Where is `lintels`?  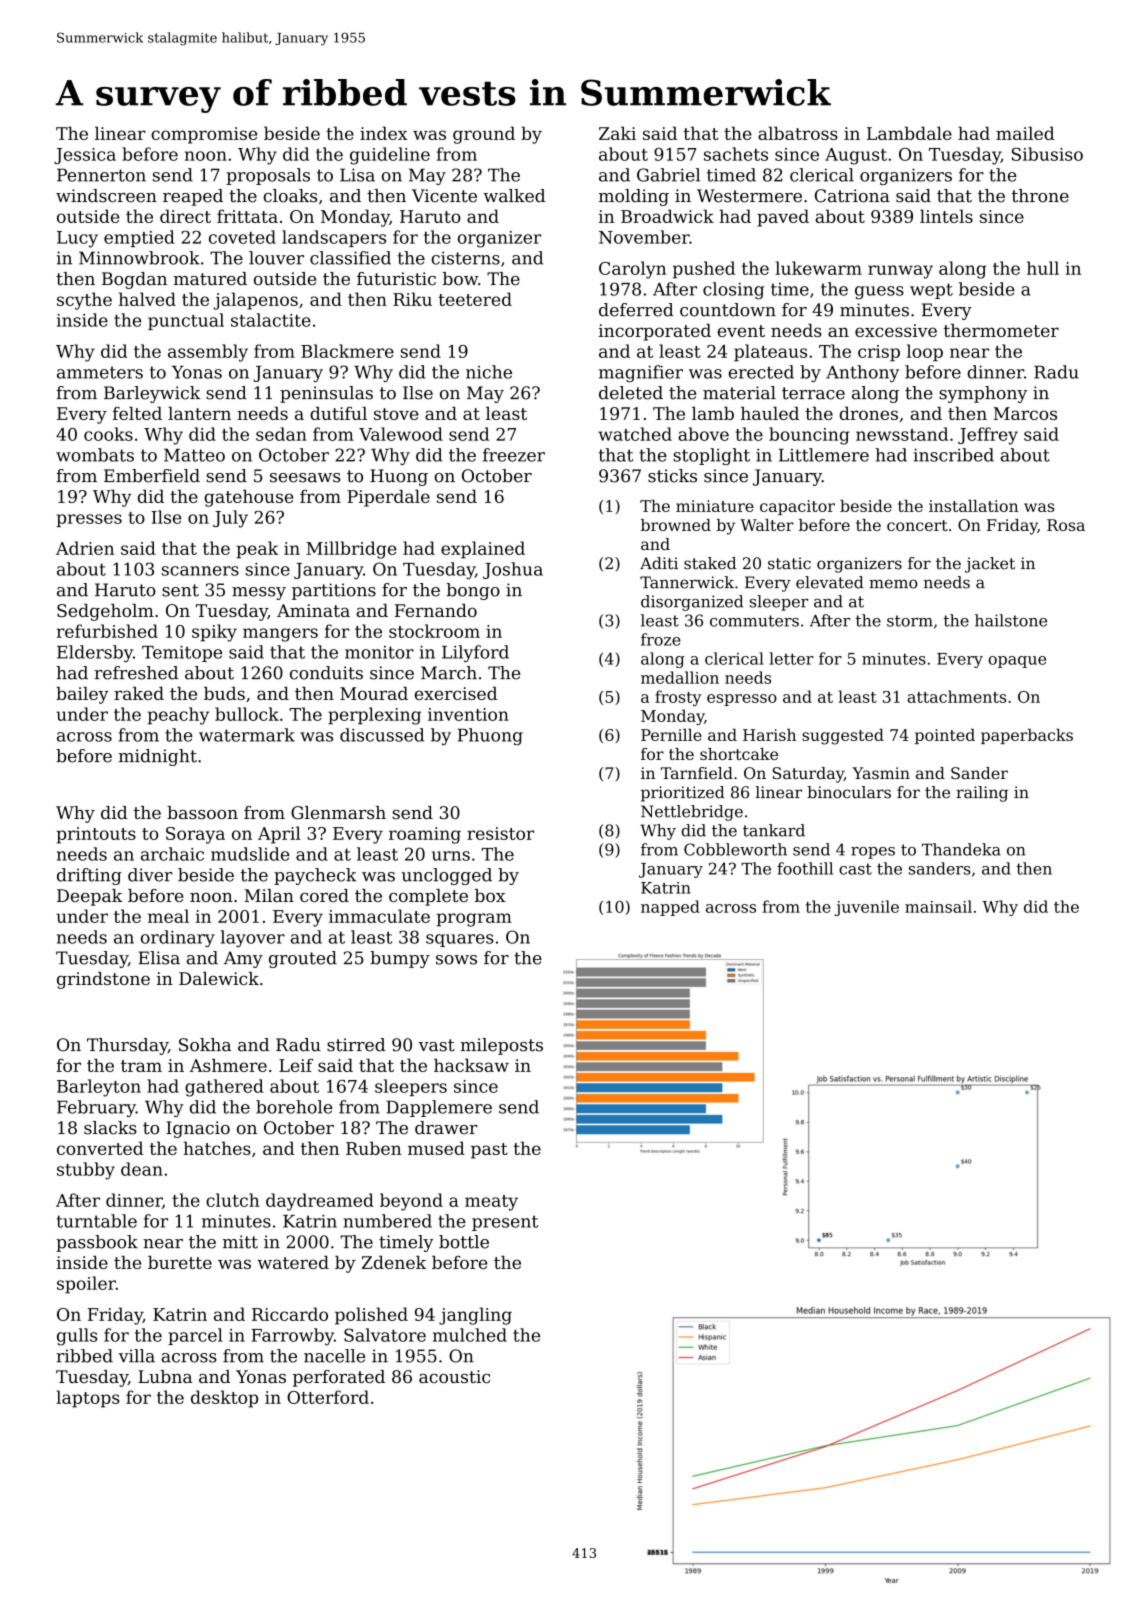
lintels is located at coordinates (946, 216).
